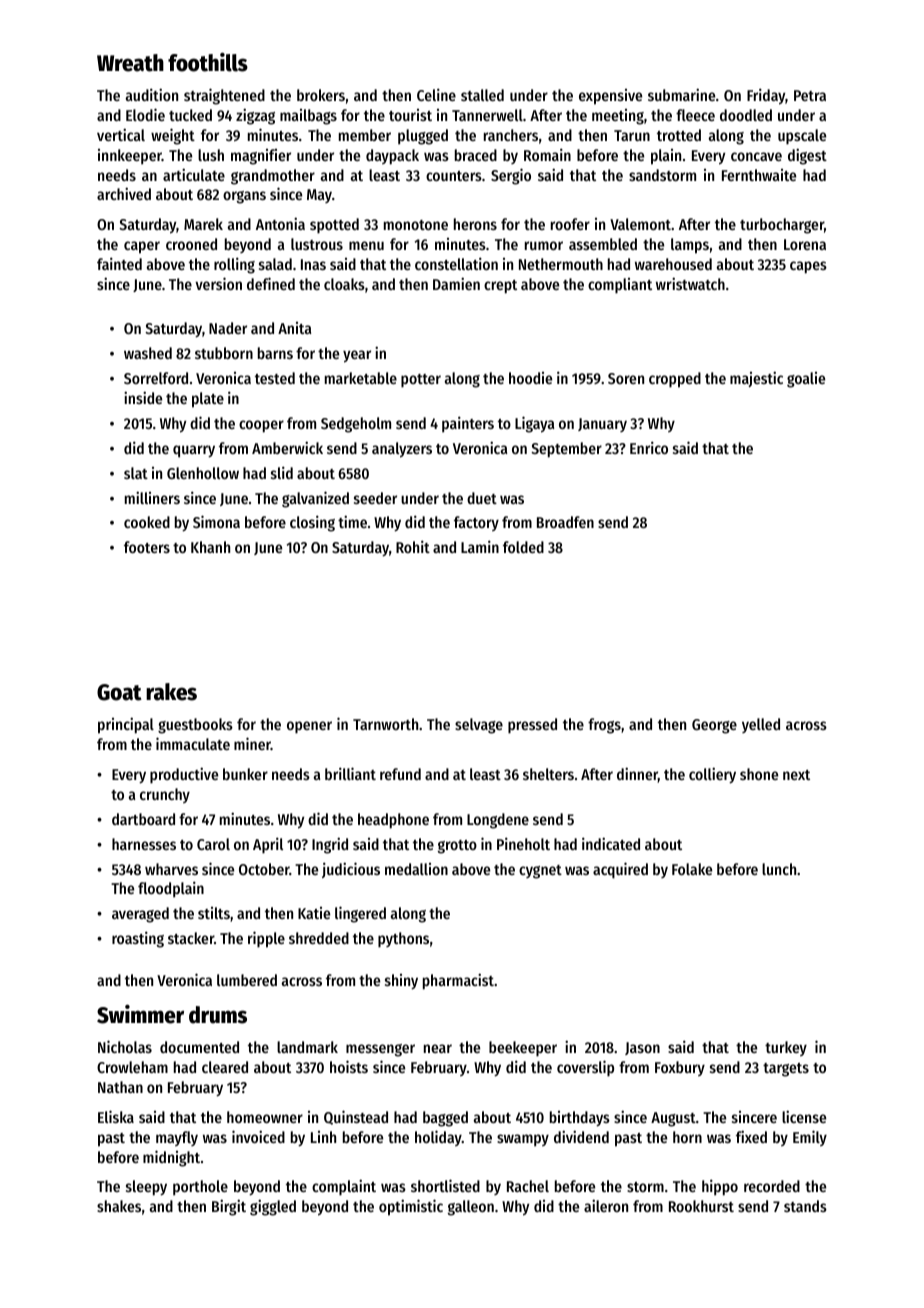 Image resolution: width=924 pixels, height=1308 pixels. Describe the element at coordinates (471, 1208) in the screenshot. I see `galleon` at that location.
